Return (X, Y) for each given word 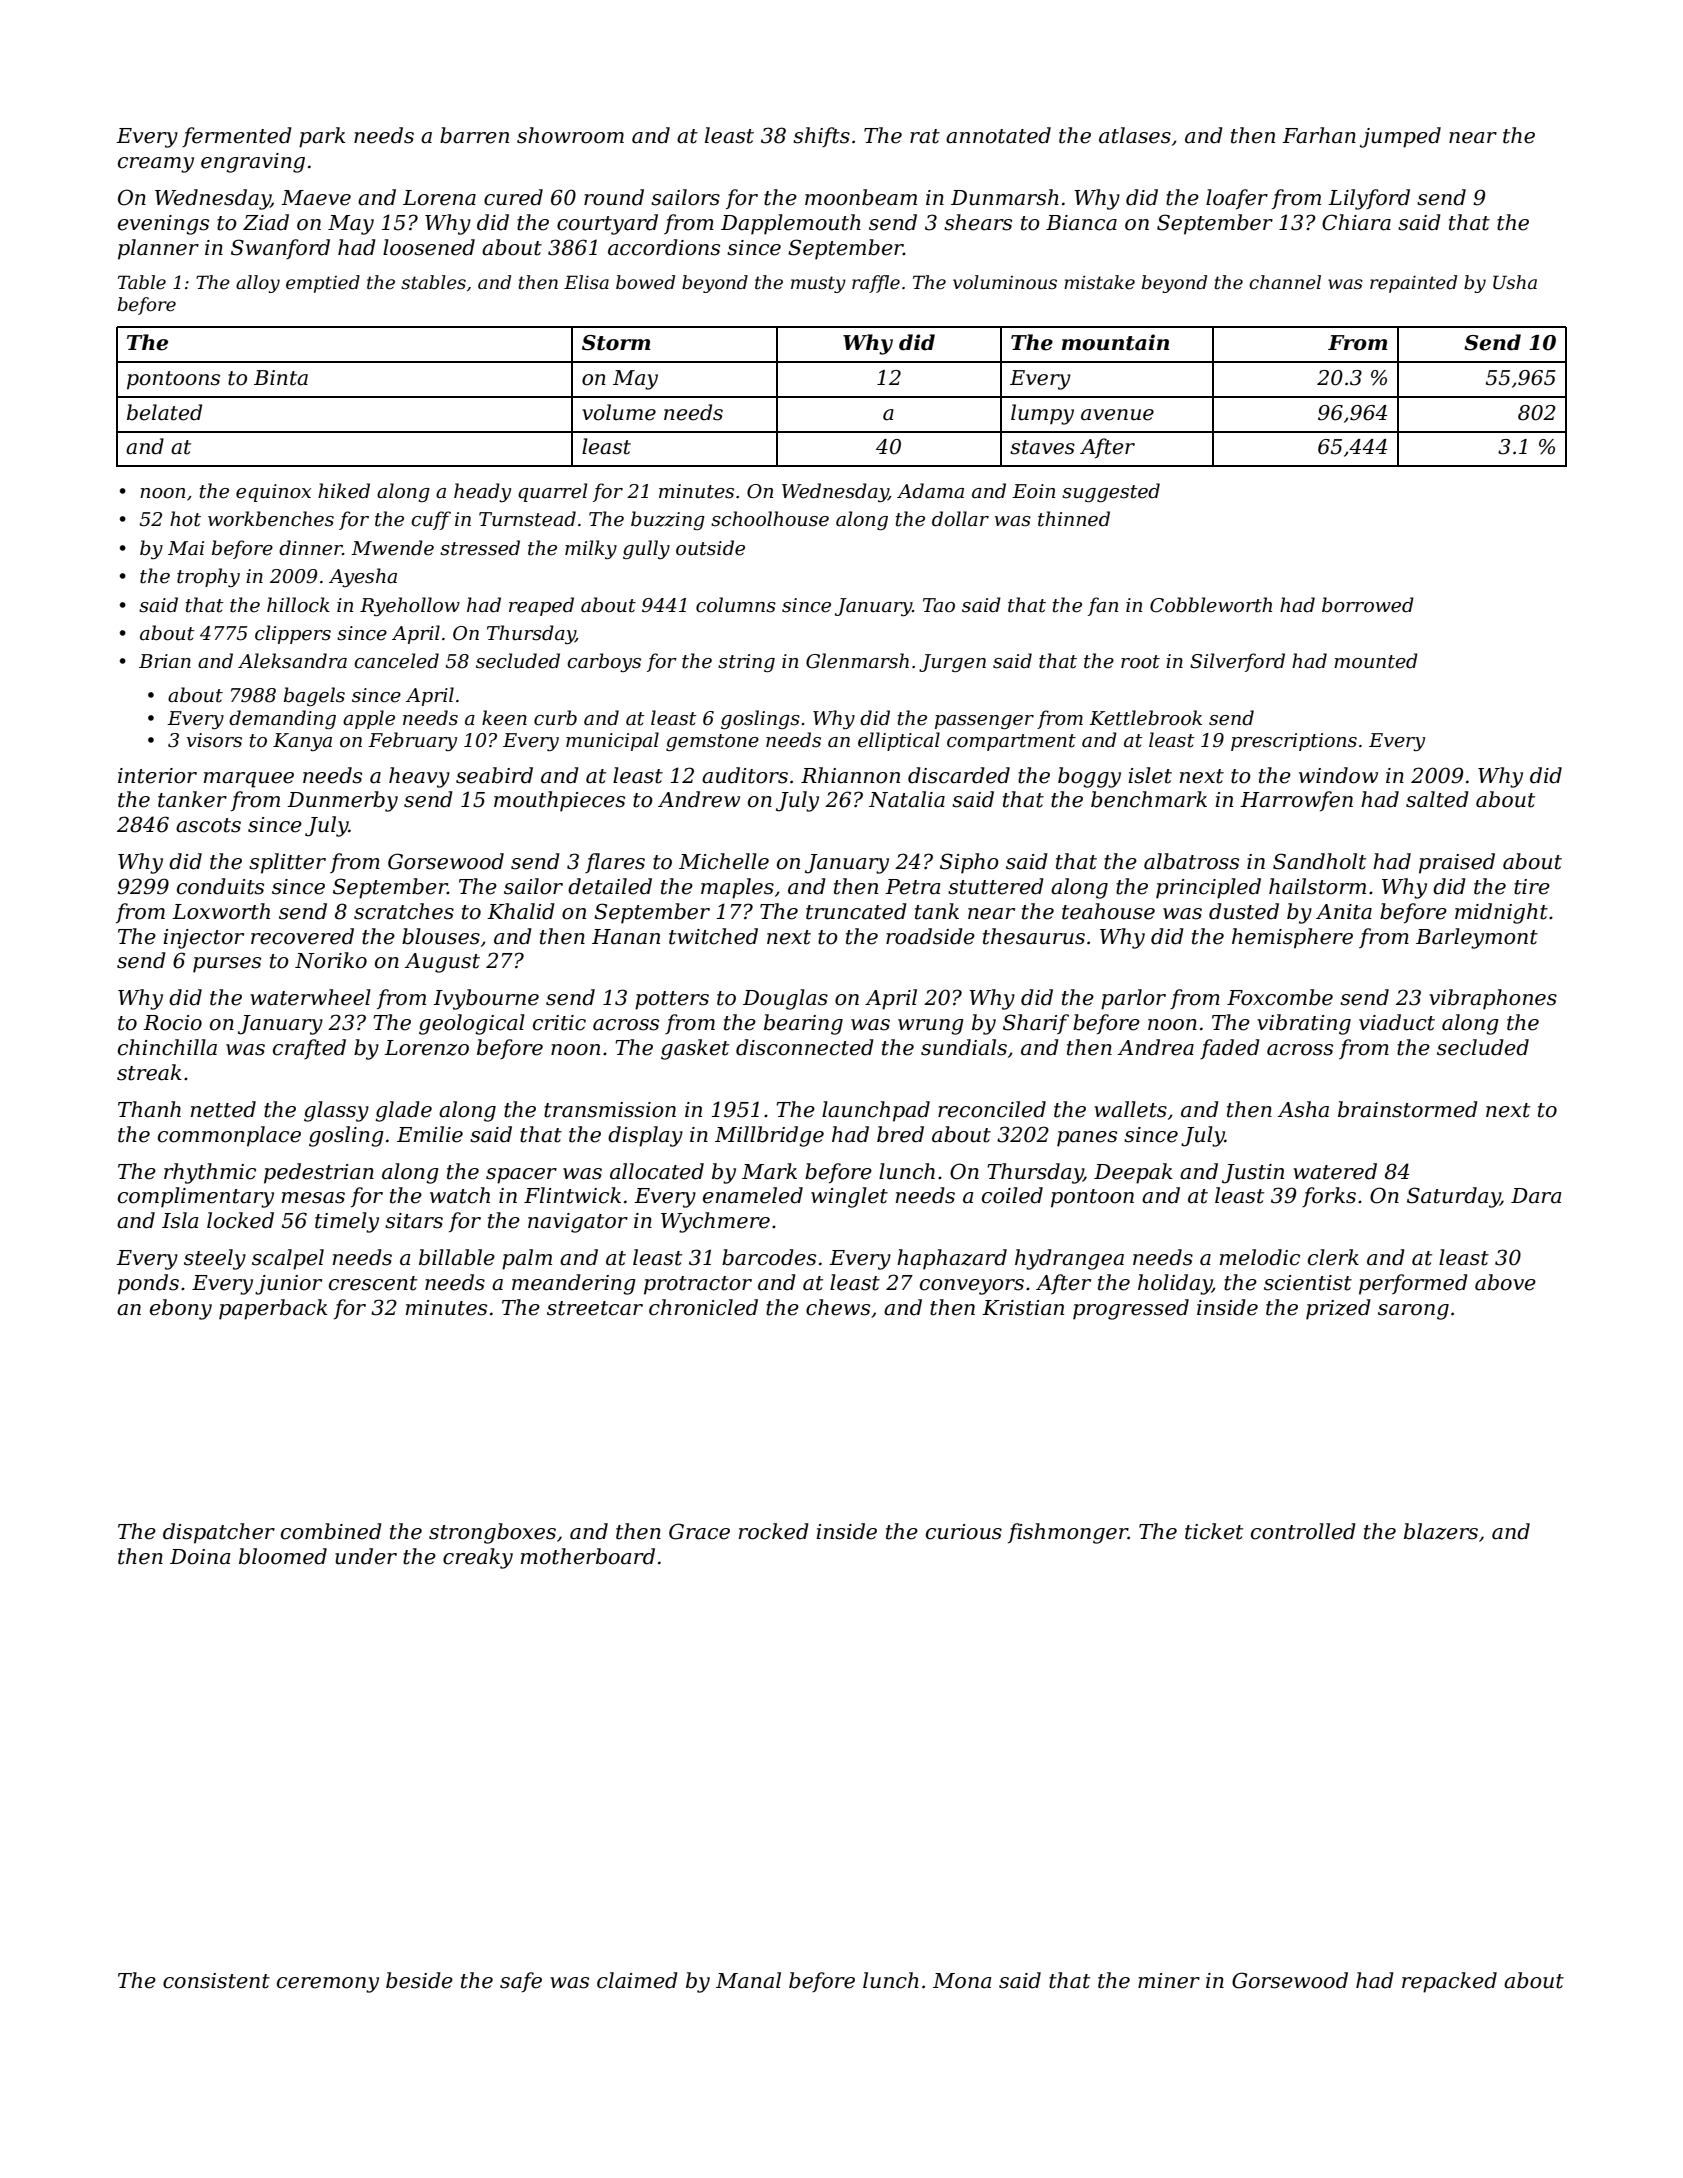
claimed (637, 1980)
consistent (216, 1981)
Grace (699, 1531)
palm (527, 1259)
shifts (821, 137)
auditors (745, 775)
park (322, 137)
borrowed (1368, 605)
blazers (1441, 1531)
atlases (1135, 135)
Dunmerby (342, 801)
